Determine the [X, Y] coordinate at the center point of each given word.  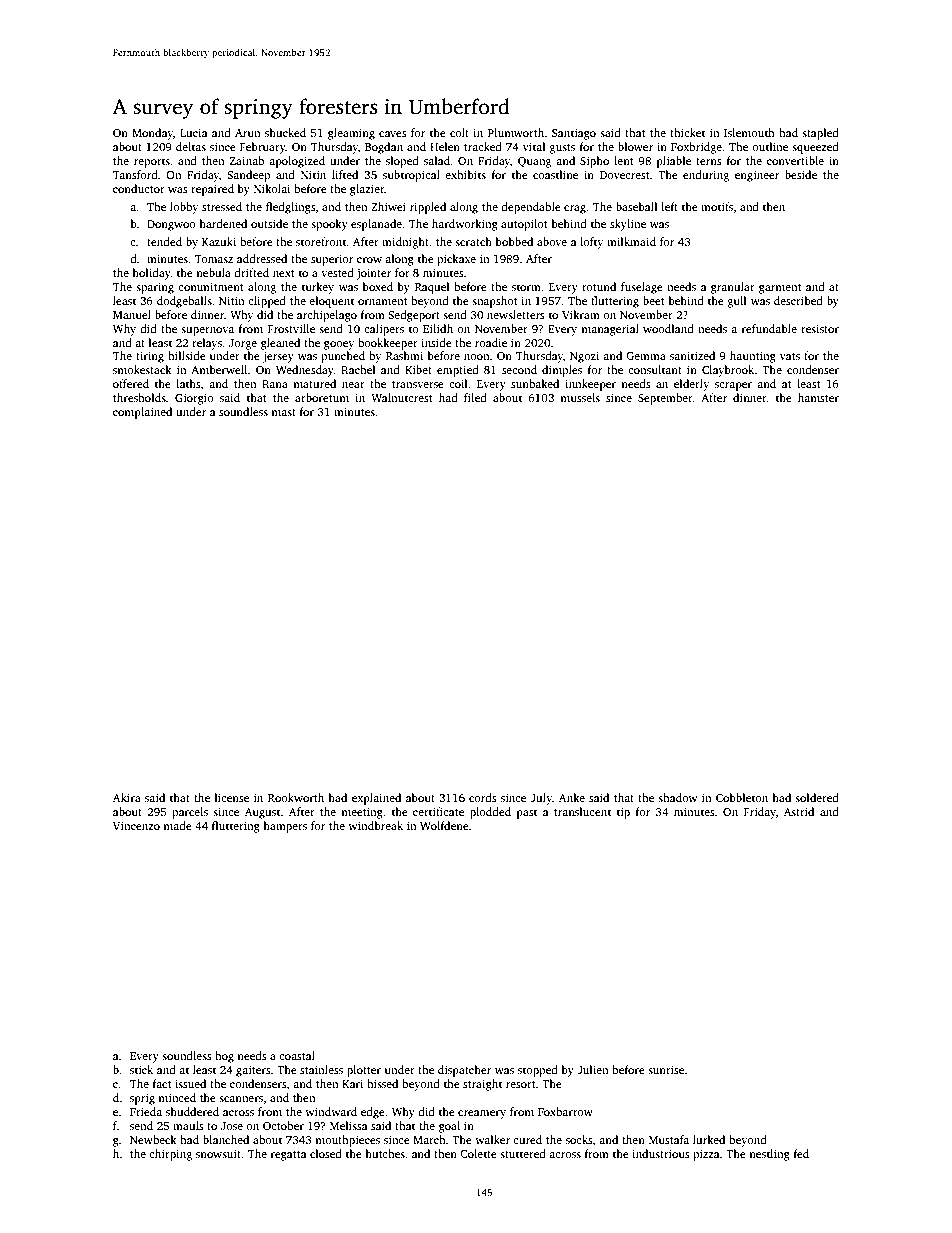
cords [483, 797]
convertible [795, 160]
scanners [241, 1099]
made [177, 825]
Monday [152, 134]
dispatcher [464, 1071]
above [552, 241]
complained [142, 413]
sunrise [666, 1069]
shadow [677, 797]
